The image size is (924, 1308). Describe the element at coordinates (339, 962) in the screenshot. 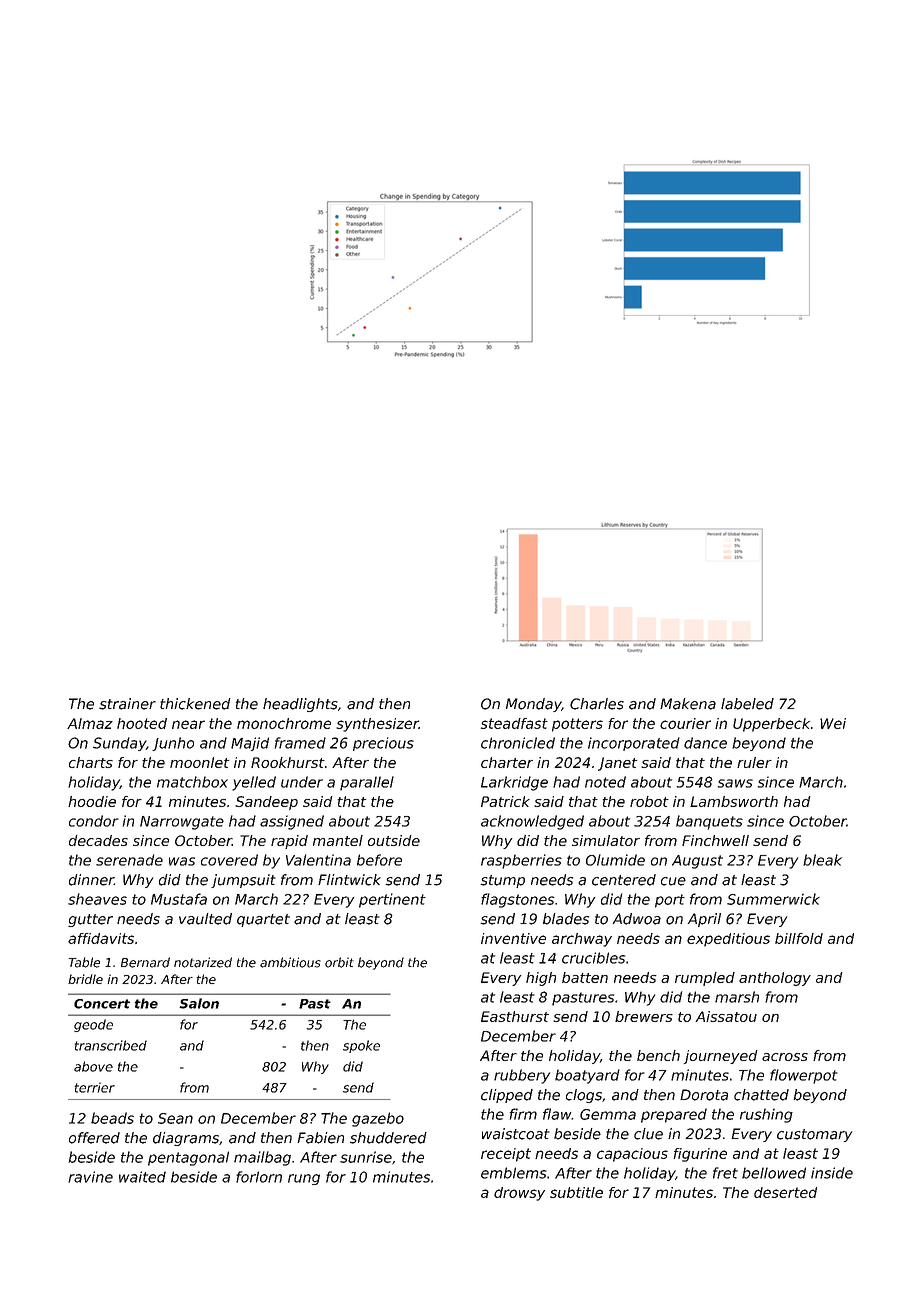

I see `orbit` at that location.
